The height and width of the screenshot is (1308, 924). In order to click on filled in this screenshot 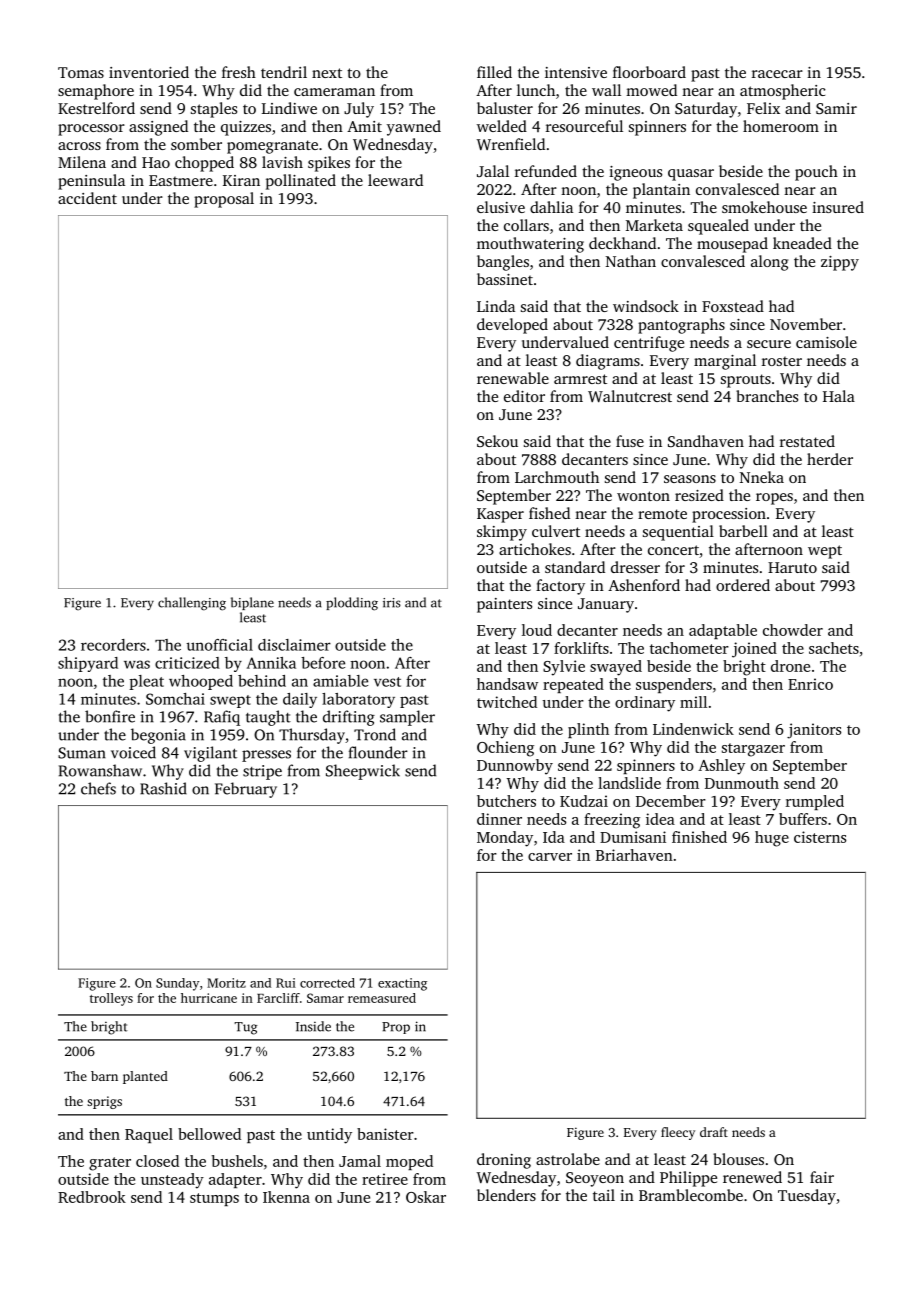, I will do `click(494, 72)`.
